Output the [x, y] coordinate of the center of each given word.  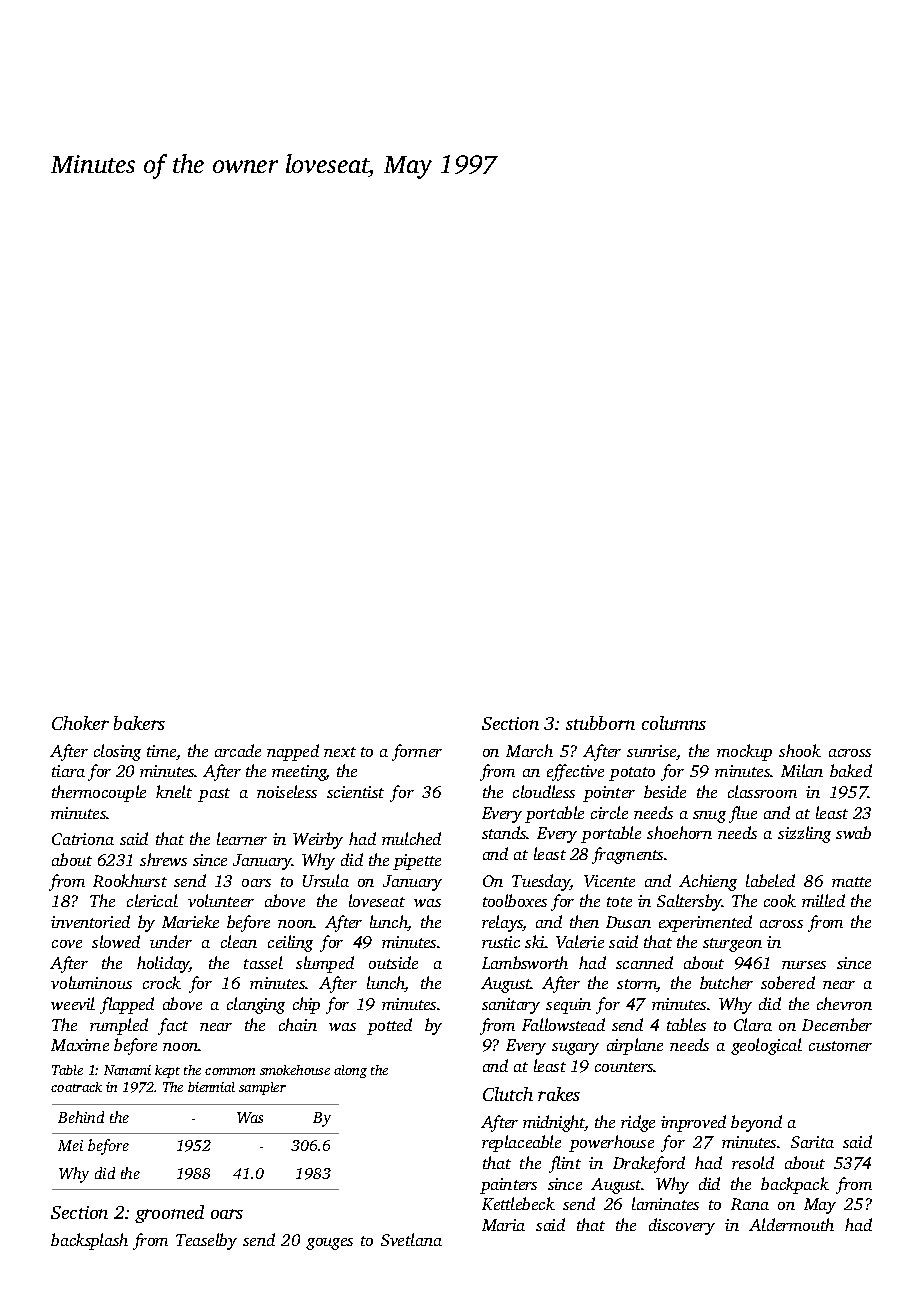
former [417, 752]
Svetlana [411, 1239]
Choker [80, 723]
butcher [726, 982]
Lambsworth [525, 962]
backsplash [89, 1241]
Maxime [80, 1045]
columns [674, 723]
